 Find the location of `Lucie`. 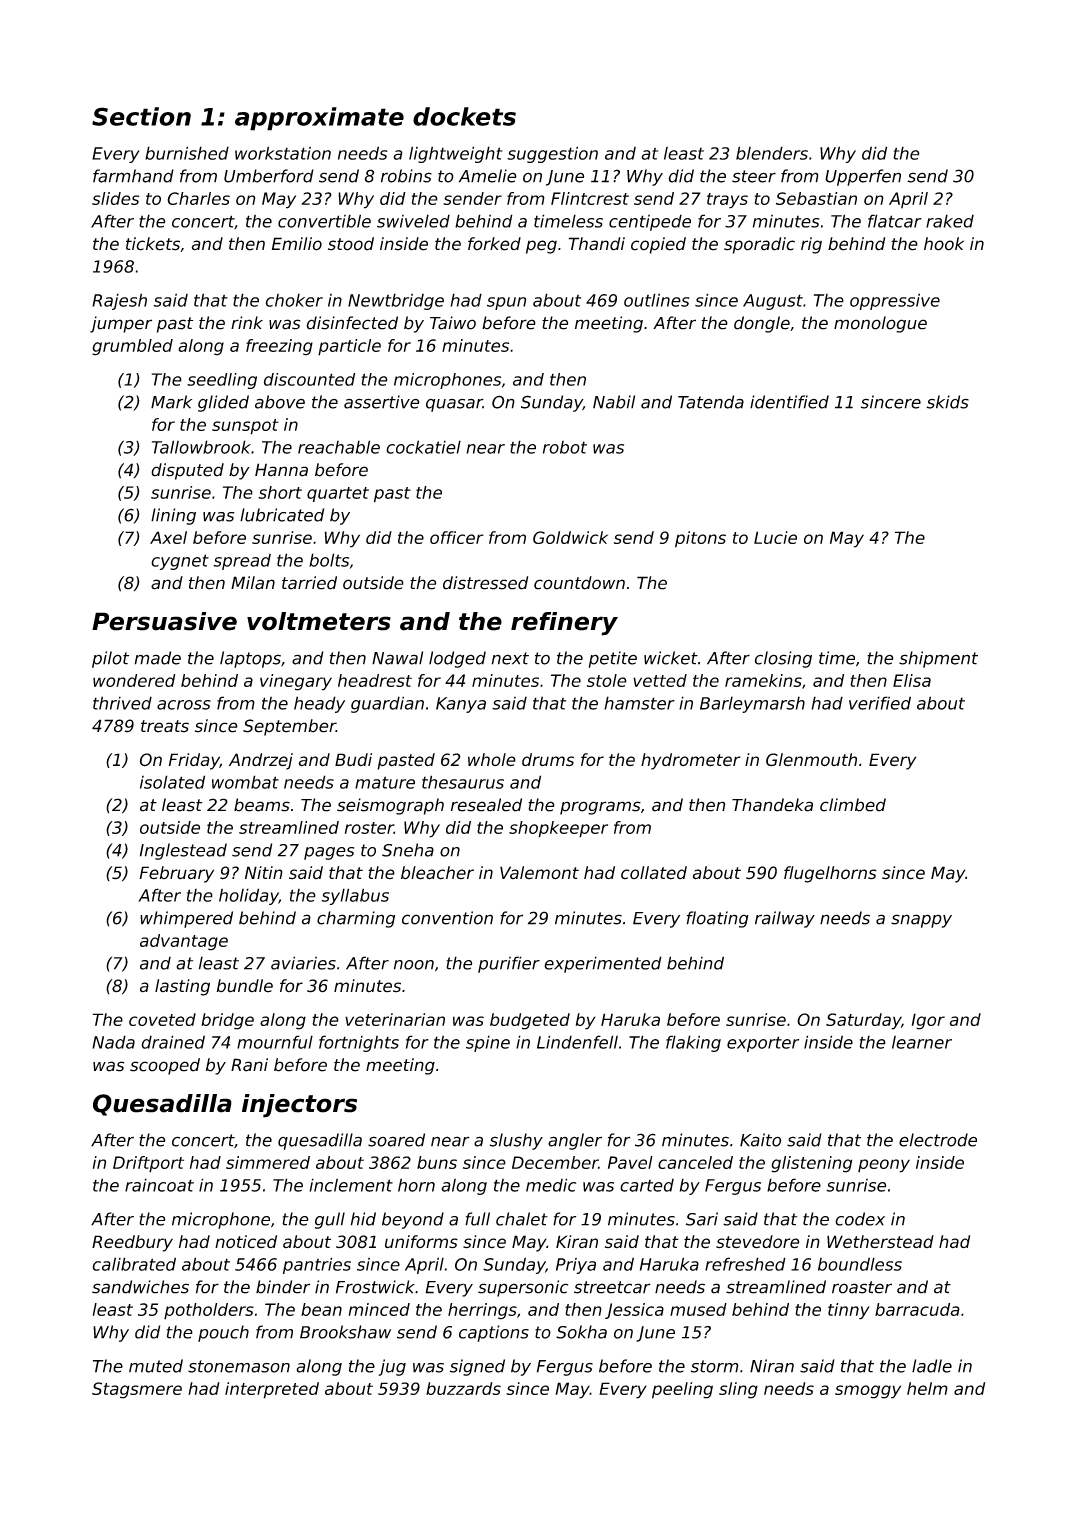

Lucie is located at coordinates (775, 537).
